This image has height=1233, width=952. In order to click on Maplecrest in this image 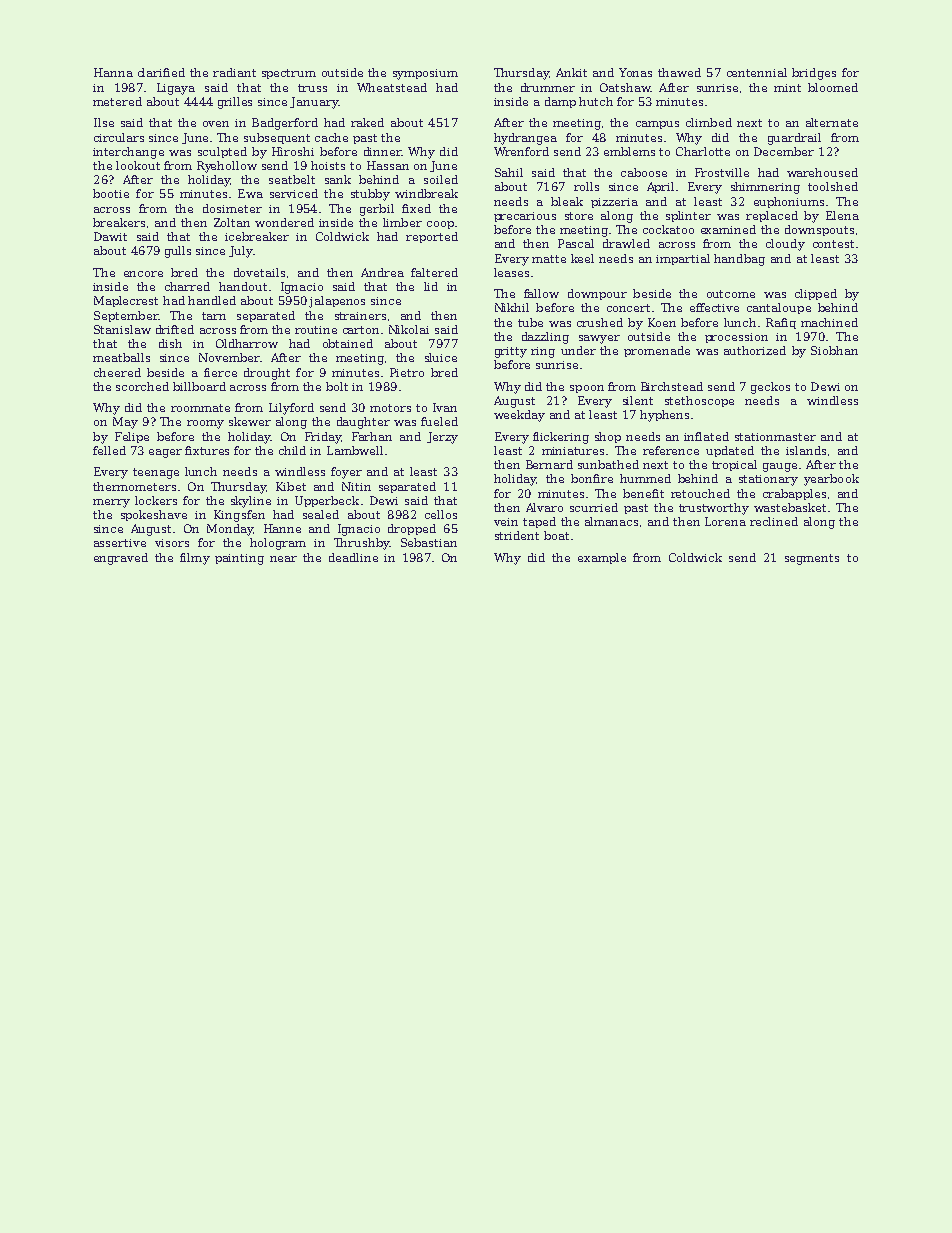, I will do `click(126, 301)`.
